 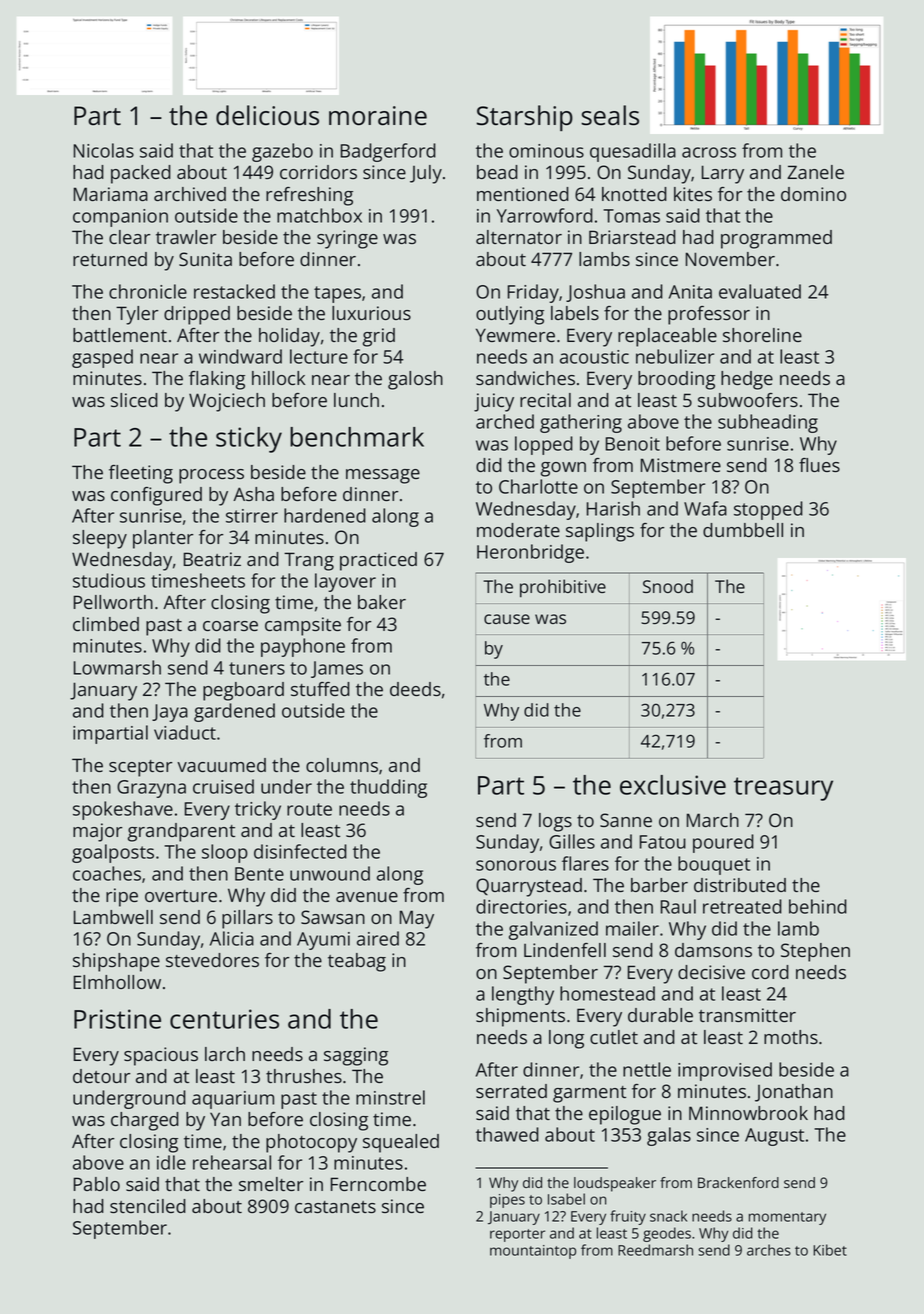 I want to click on Stephen, so click(x=815, y=952).
